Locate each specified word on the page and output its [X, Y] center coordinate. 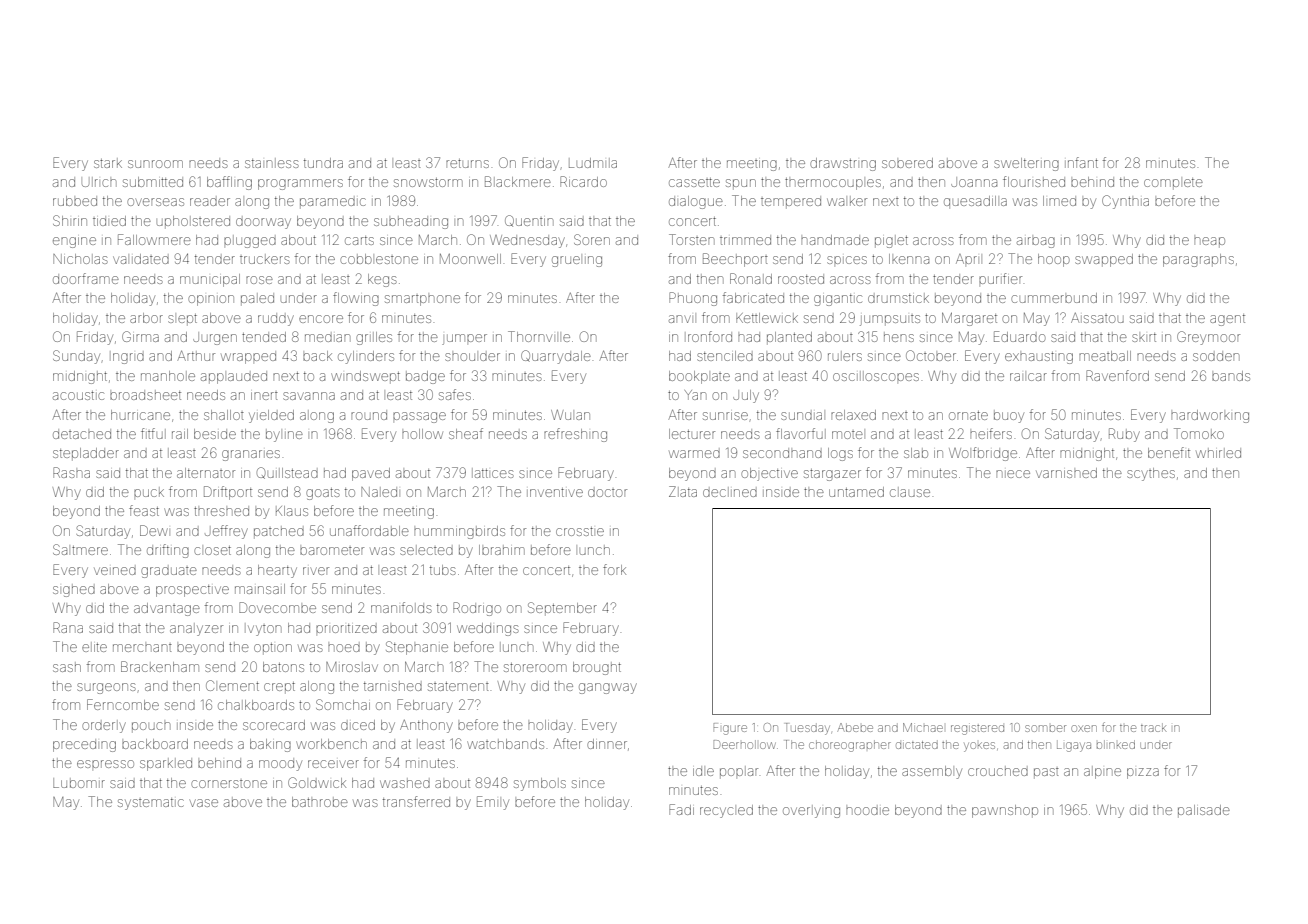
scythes [1151, 474]
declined [730, 492]
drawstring [843, 164]
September [562, 608]
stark [108, 163]
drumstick [898, 298]
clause [910, 492]
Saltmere [80, 549]
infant [1081, 162]
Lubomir [79, 783]
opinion [211, 300]
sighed [74, 590]
